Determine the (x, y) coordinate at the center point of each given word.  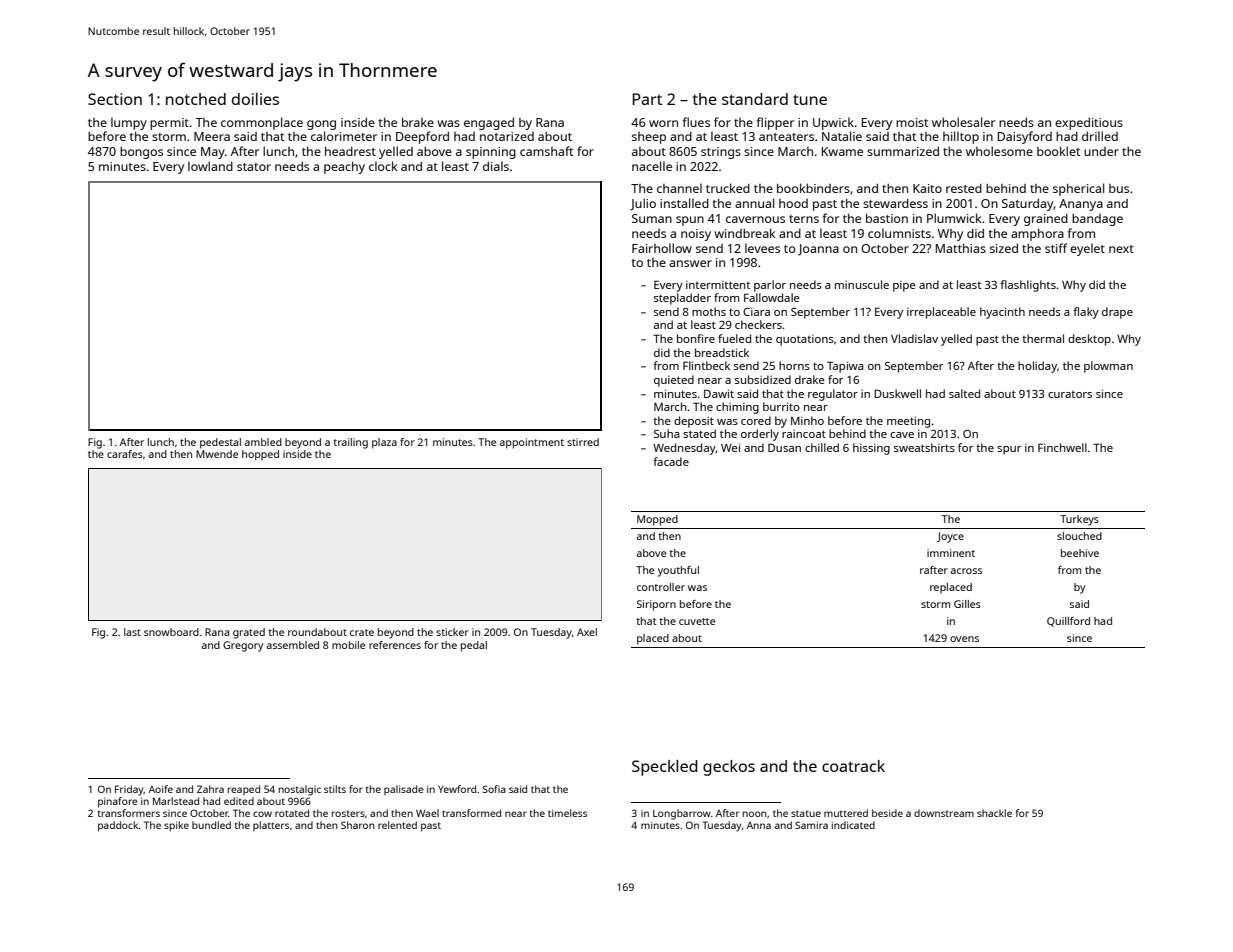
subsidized (763, 379)
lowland (210, 166)
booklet (1059, 151)
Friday (129, 790)
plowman (1108, 367)
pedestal (220, 443)
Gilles (967, 604)
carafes (125, 454)
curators (1070, 394)
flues (696, 122)
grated (249, 633)
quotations (805, 340)
